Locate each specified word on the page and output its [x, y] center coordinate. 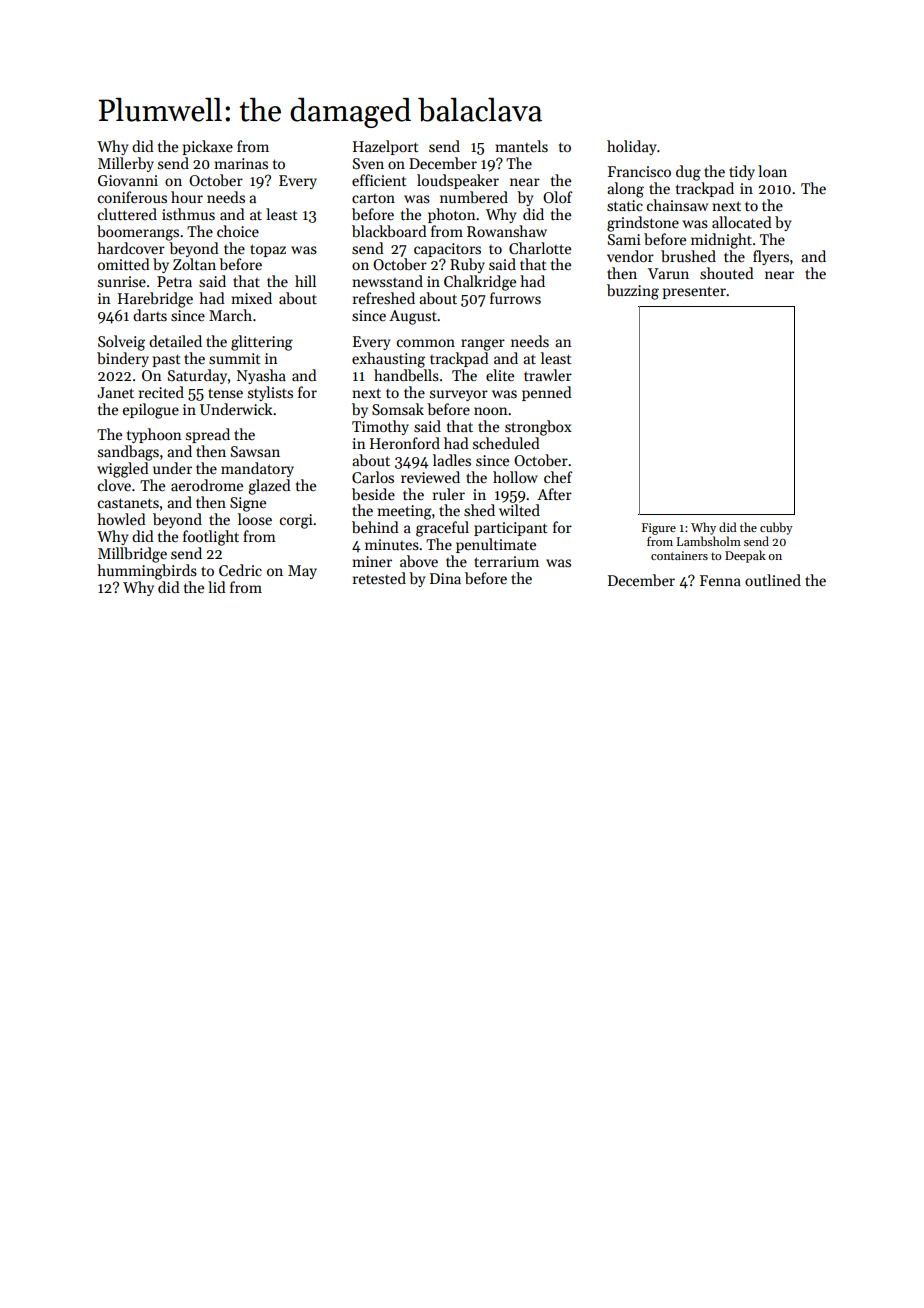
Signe [248, 504]
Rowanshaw [507, 231]
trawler [548, 375]
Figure [659, 529]
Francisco [639, 171]
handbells [406, 375]
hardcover [131, 248]
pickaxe [207, 147]
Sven [368, 163]
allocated [742, 222]
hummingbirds [147, 572]
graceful [442, 529]
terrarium [506, 561]
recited [161, 392]
